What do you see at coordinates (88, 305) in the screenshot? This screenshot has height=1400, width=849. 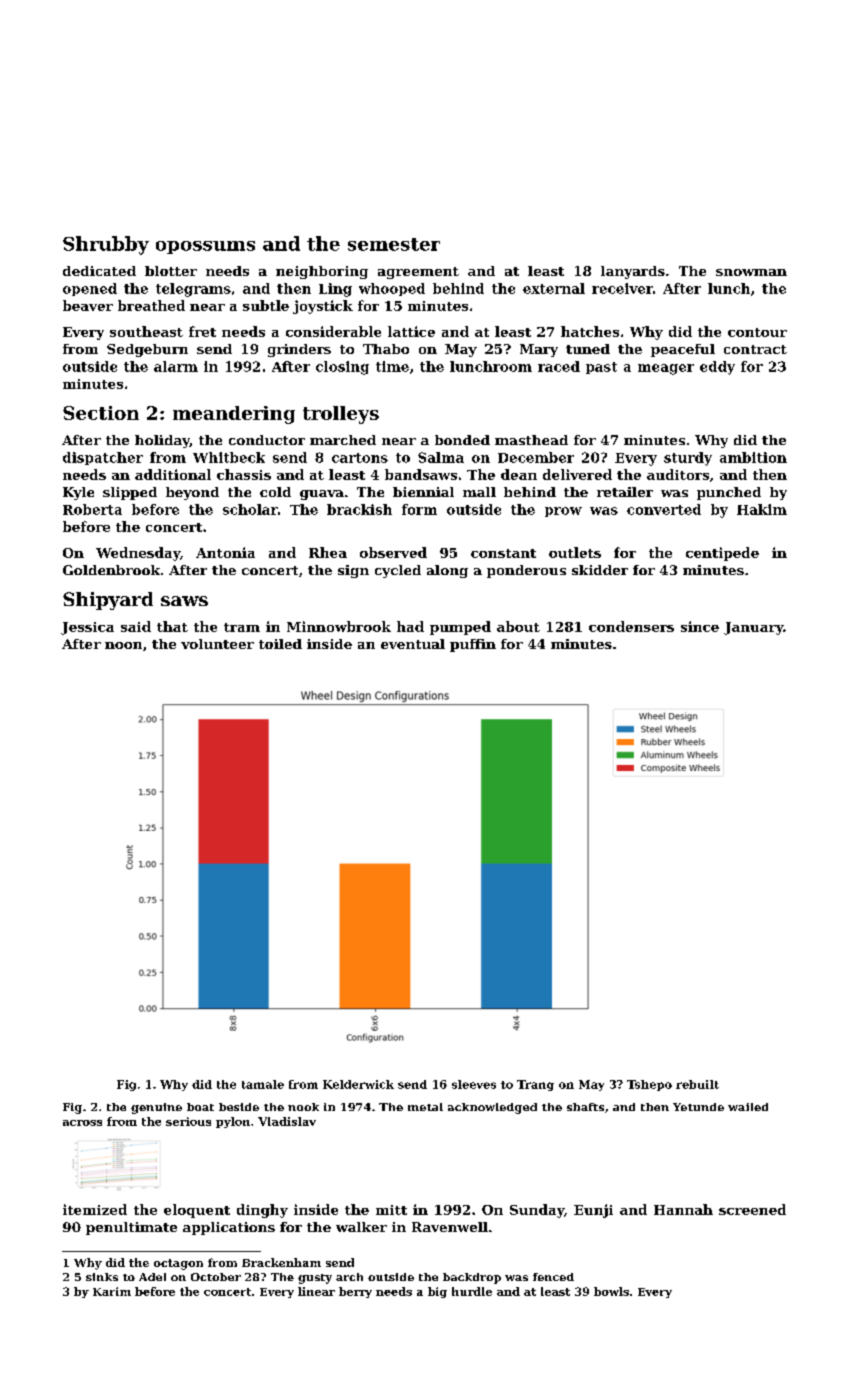 I see `beaver` at bounding box center [88, 305].
